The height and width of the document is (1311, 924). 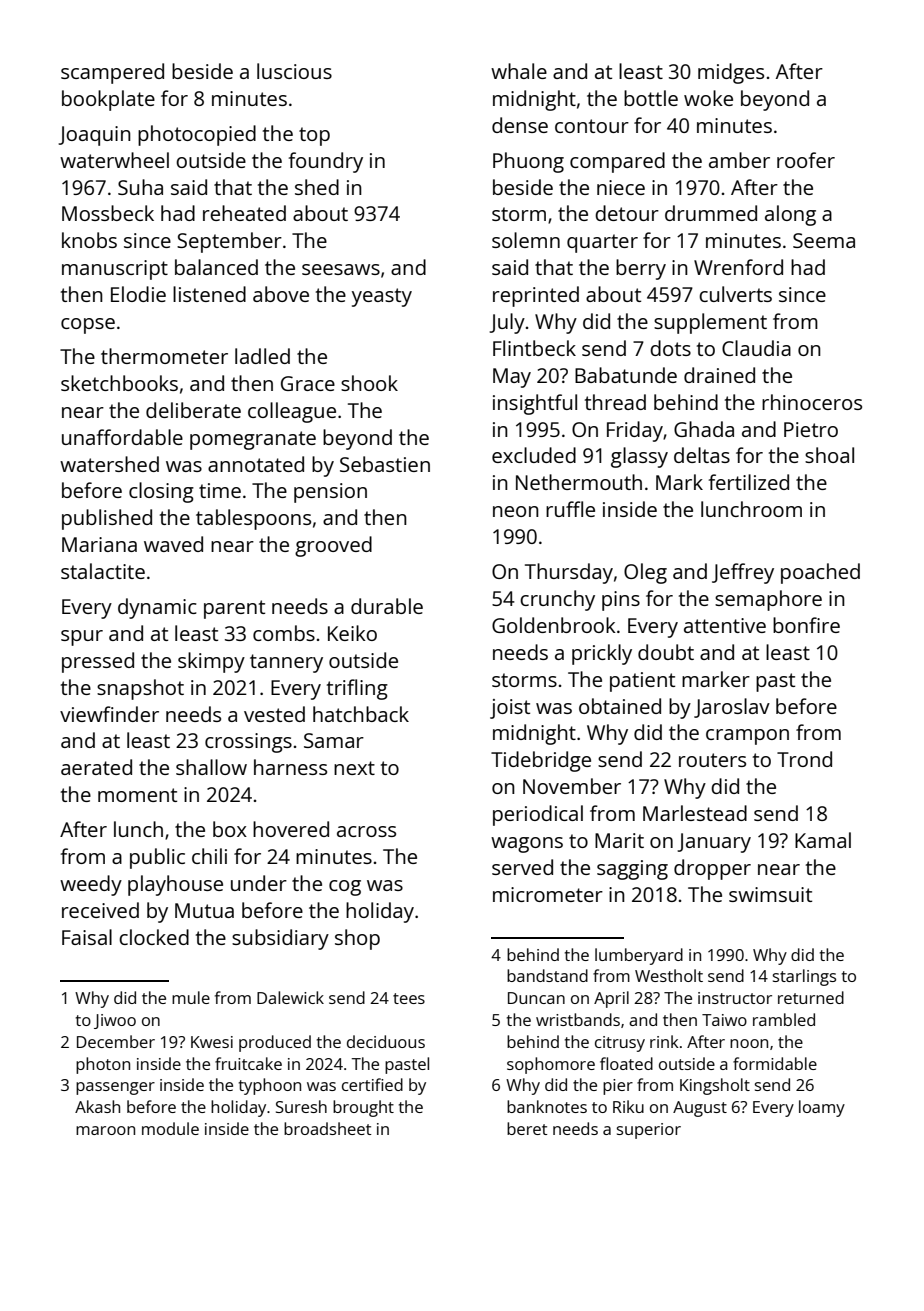 What do you see at coordinates (281, 294) in the document?
I see `above` at bounding box center [281, 294].
